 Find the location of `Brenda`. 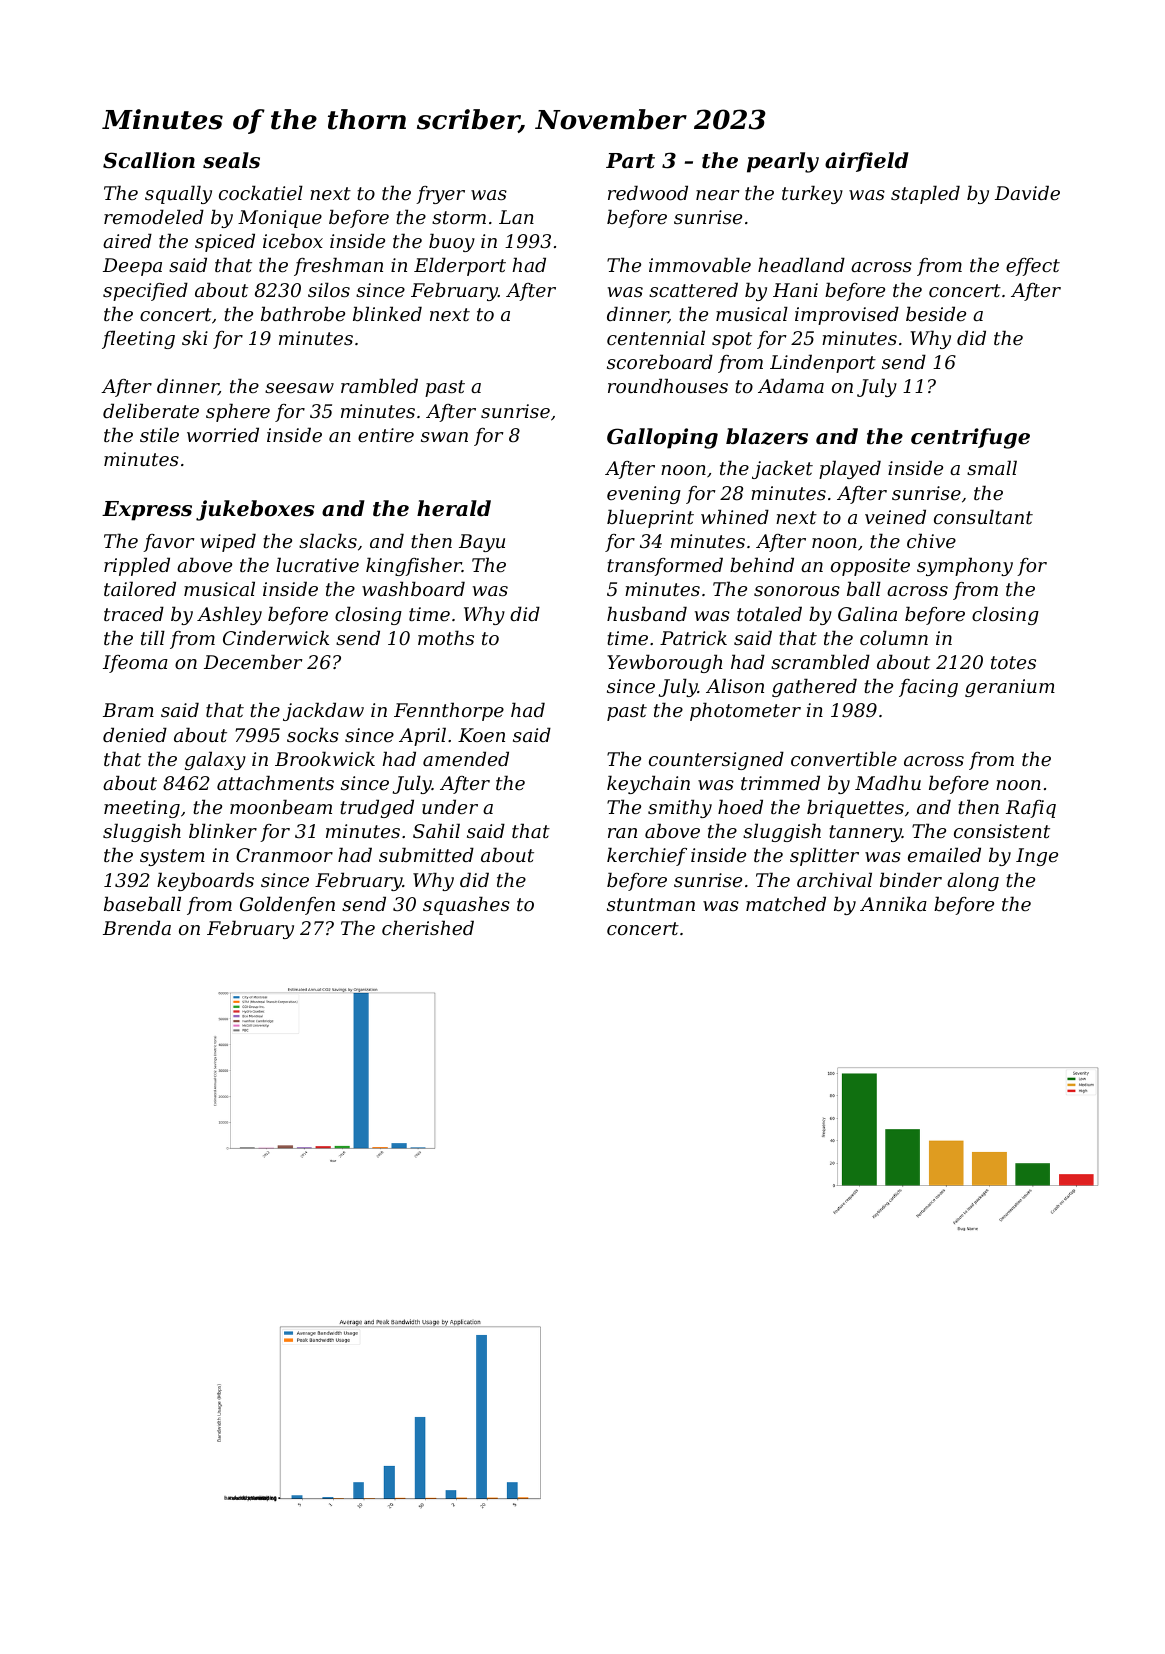

Brenda is located at coordinates (137, 927).
